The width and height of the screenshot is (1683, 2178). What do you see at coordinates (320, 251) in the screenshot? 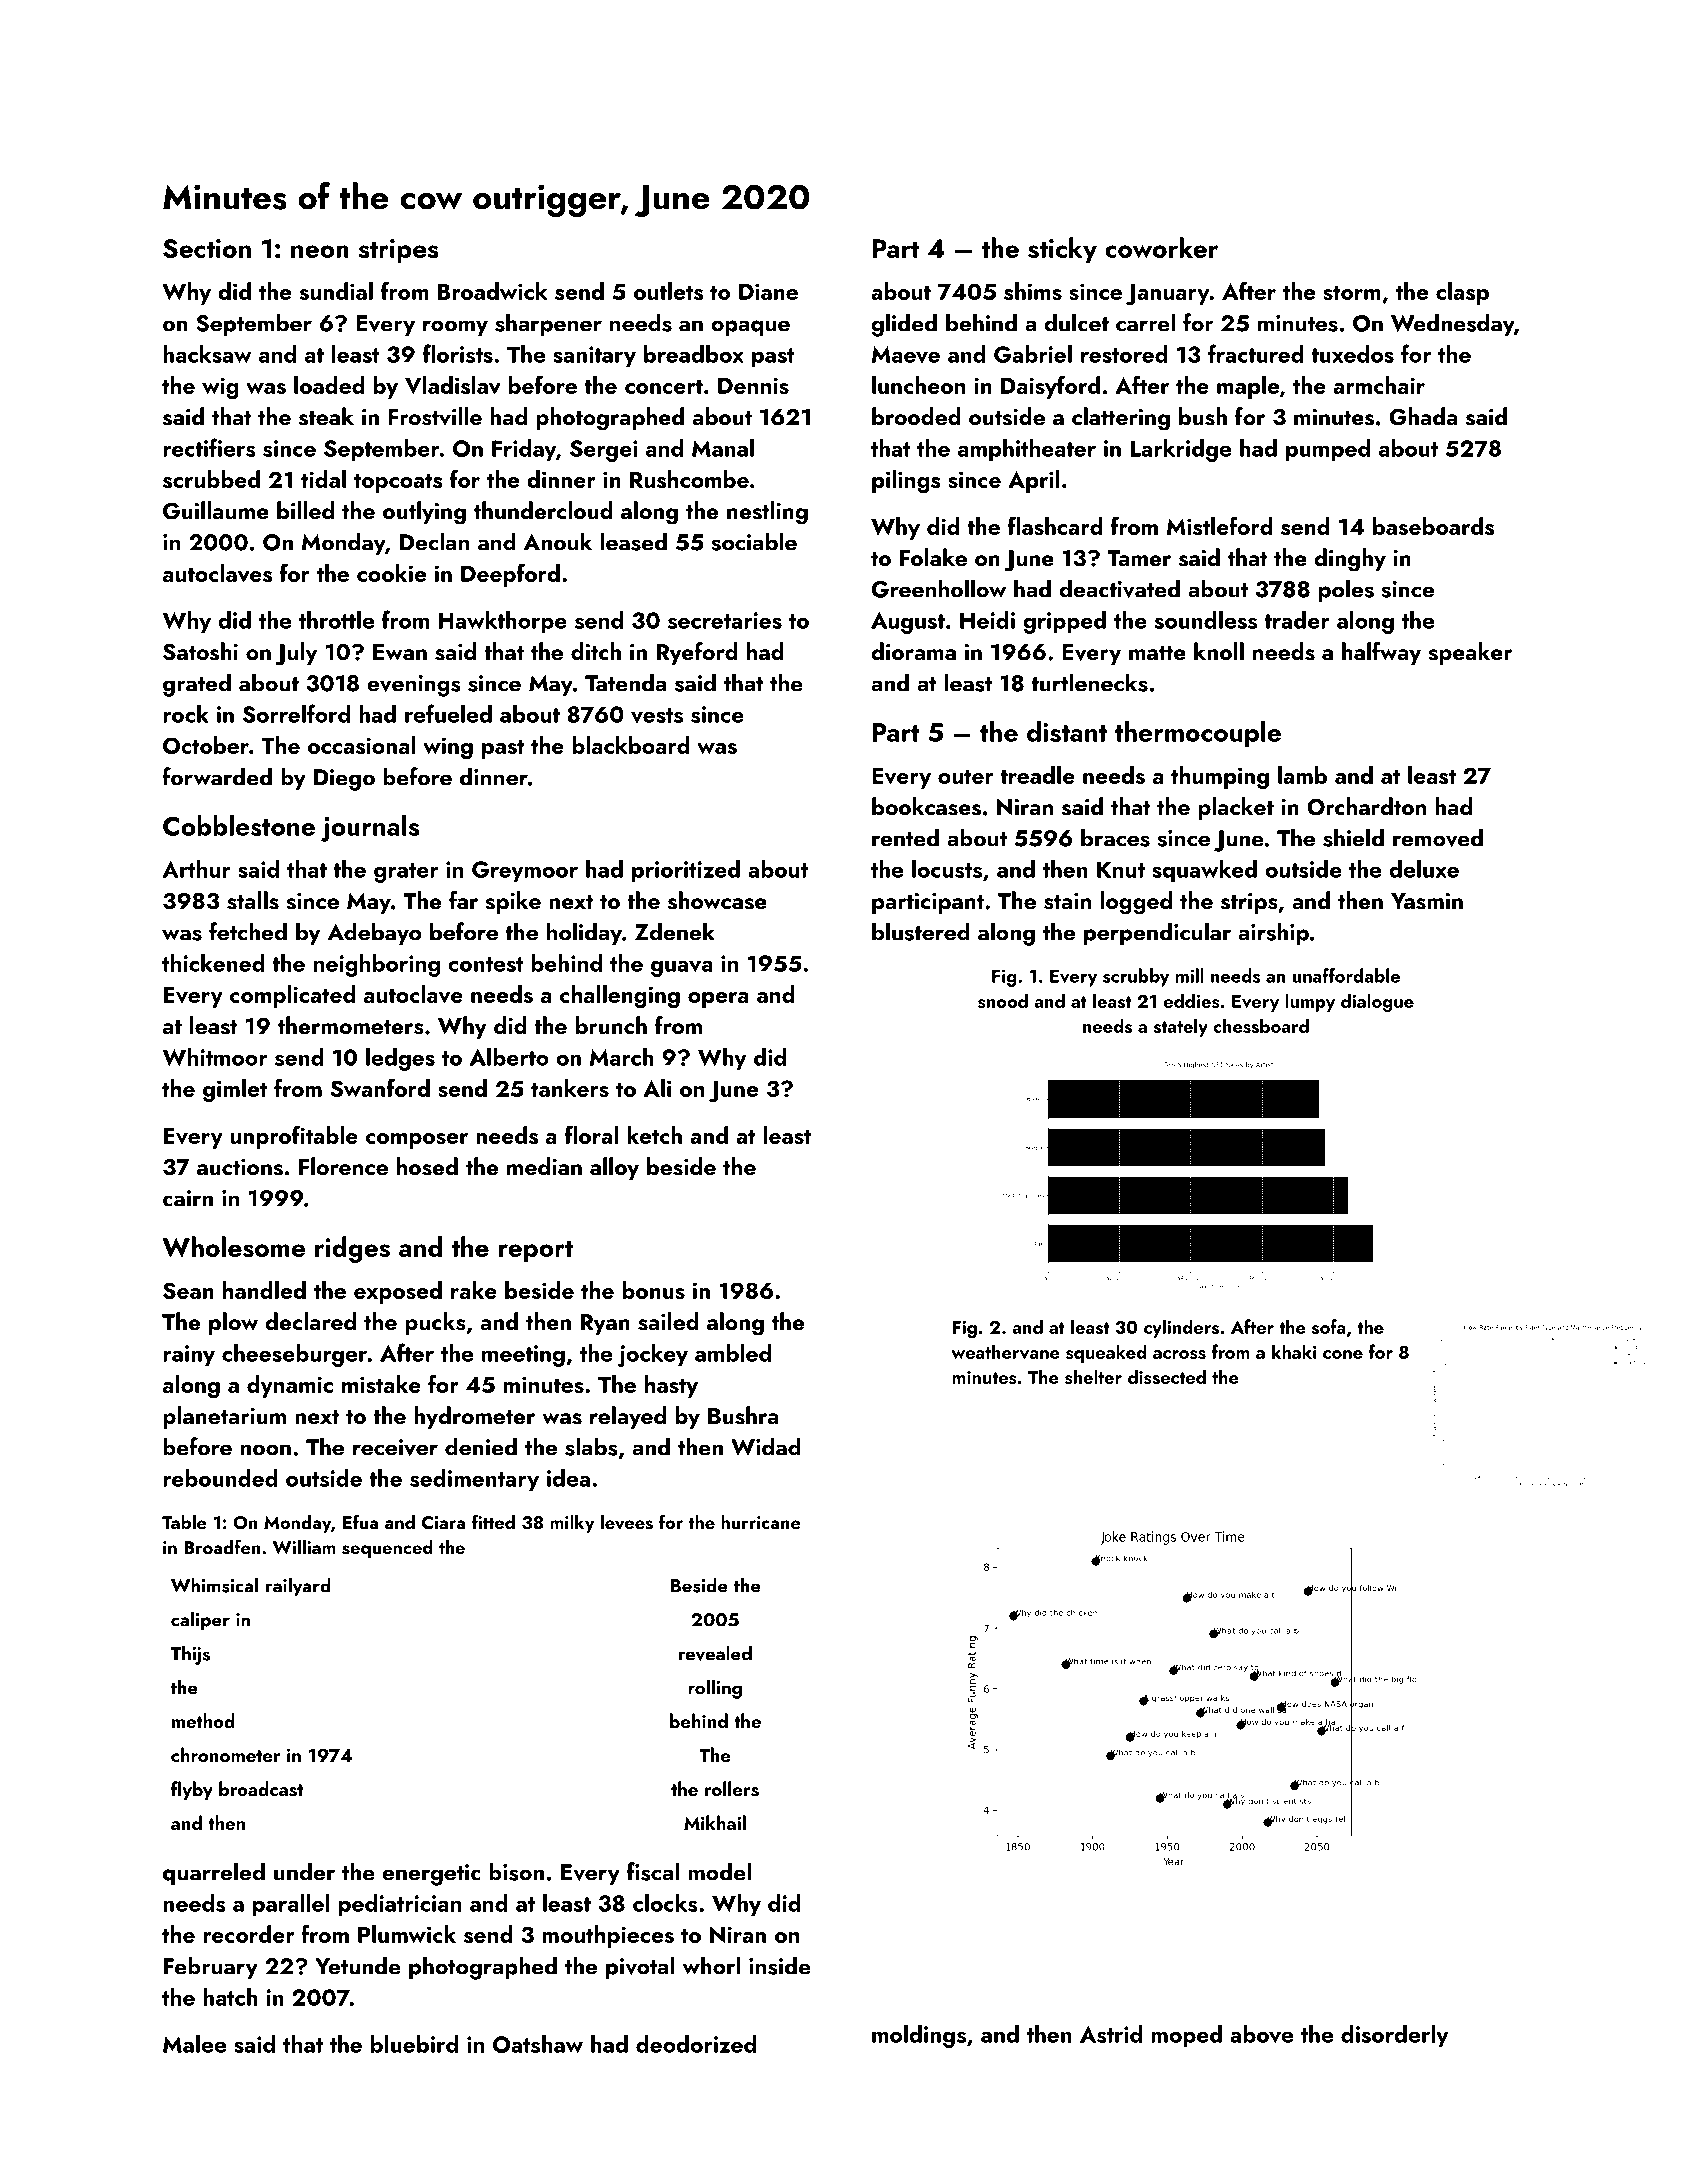
I see `neon` at bounding box center [320, 251].
